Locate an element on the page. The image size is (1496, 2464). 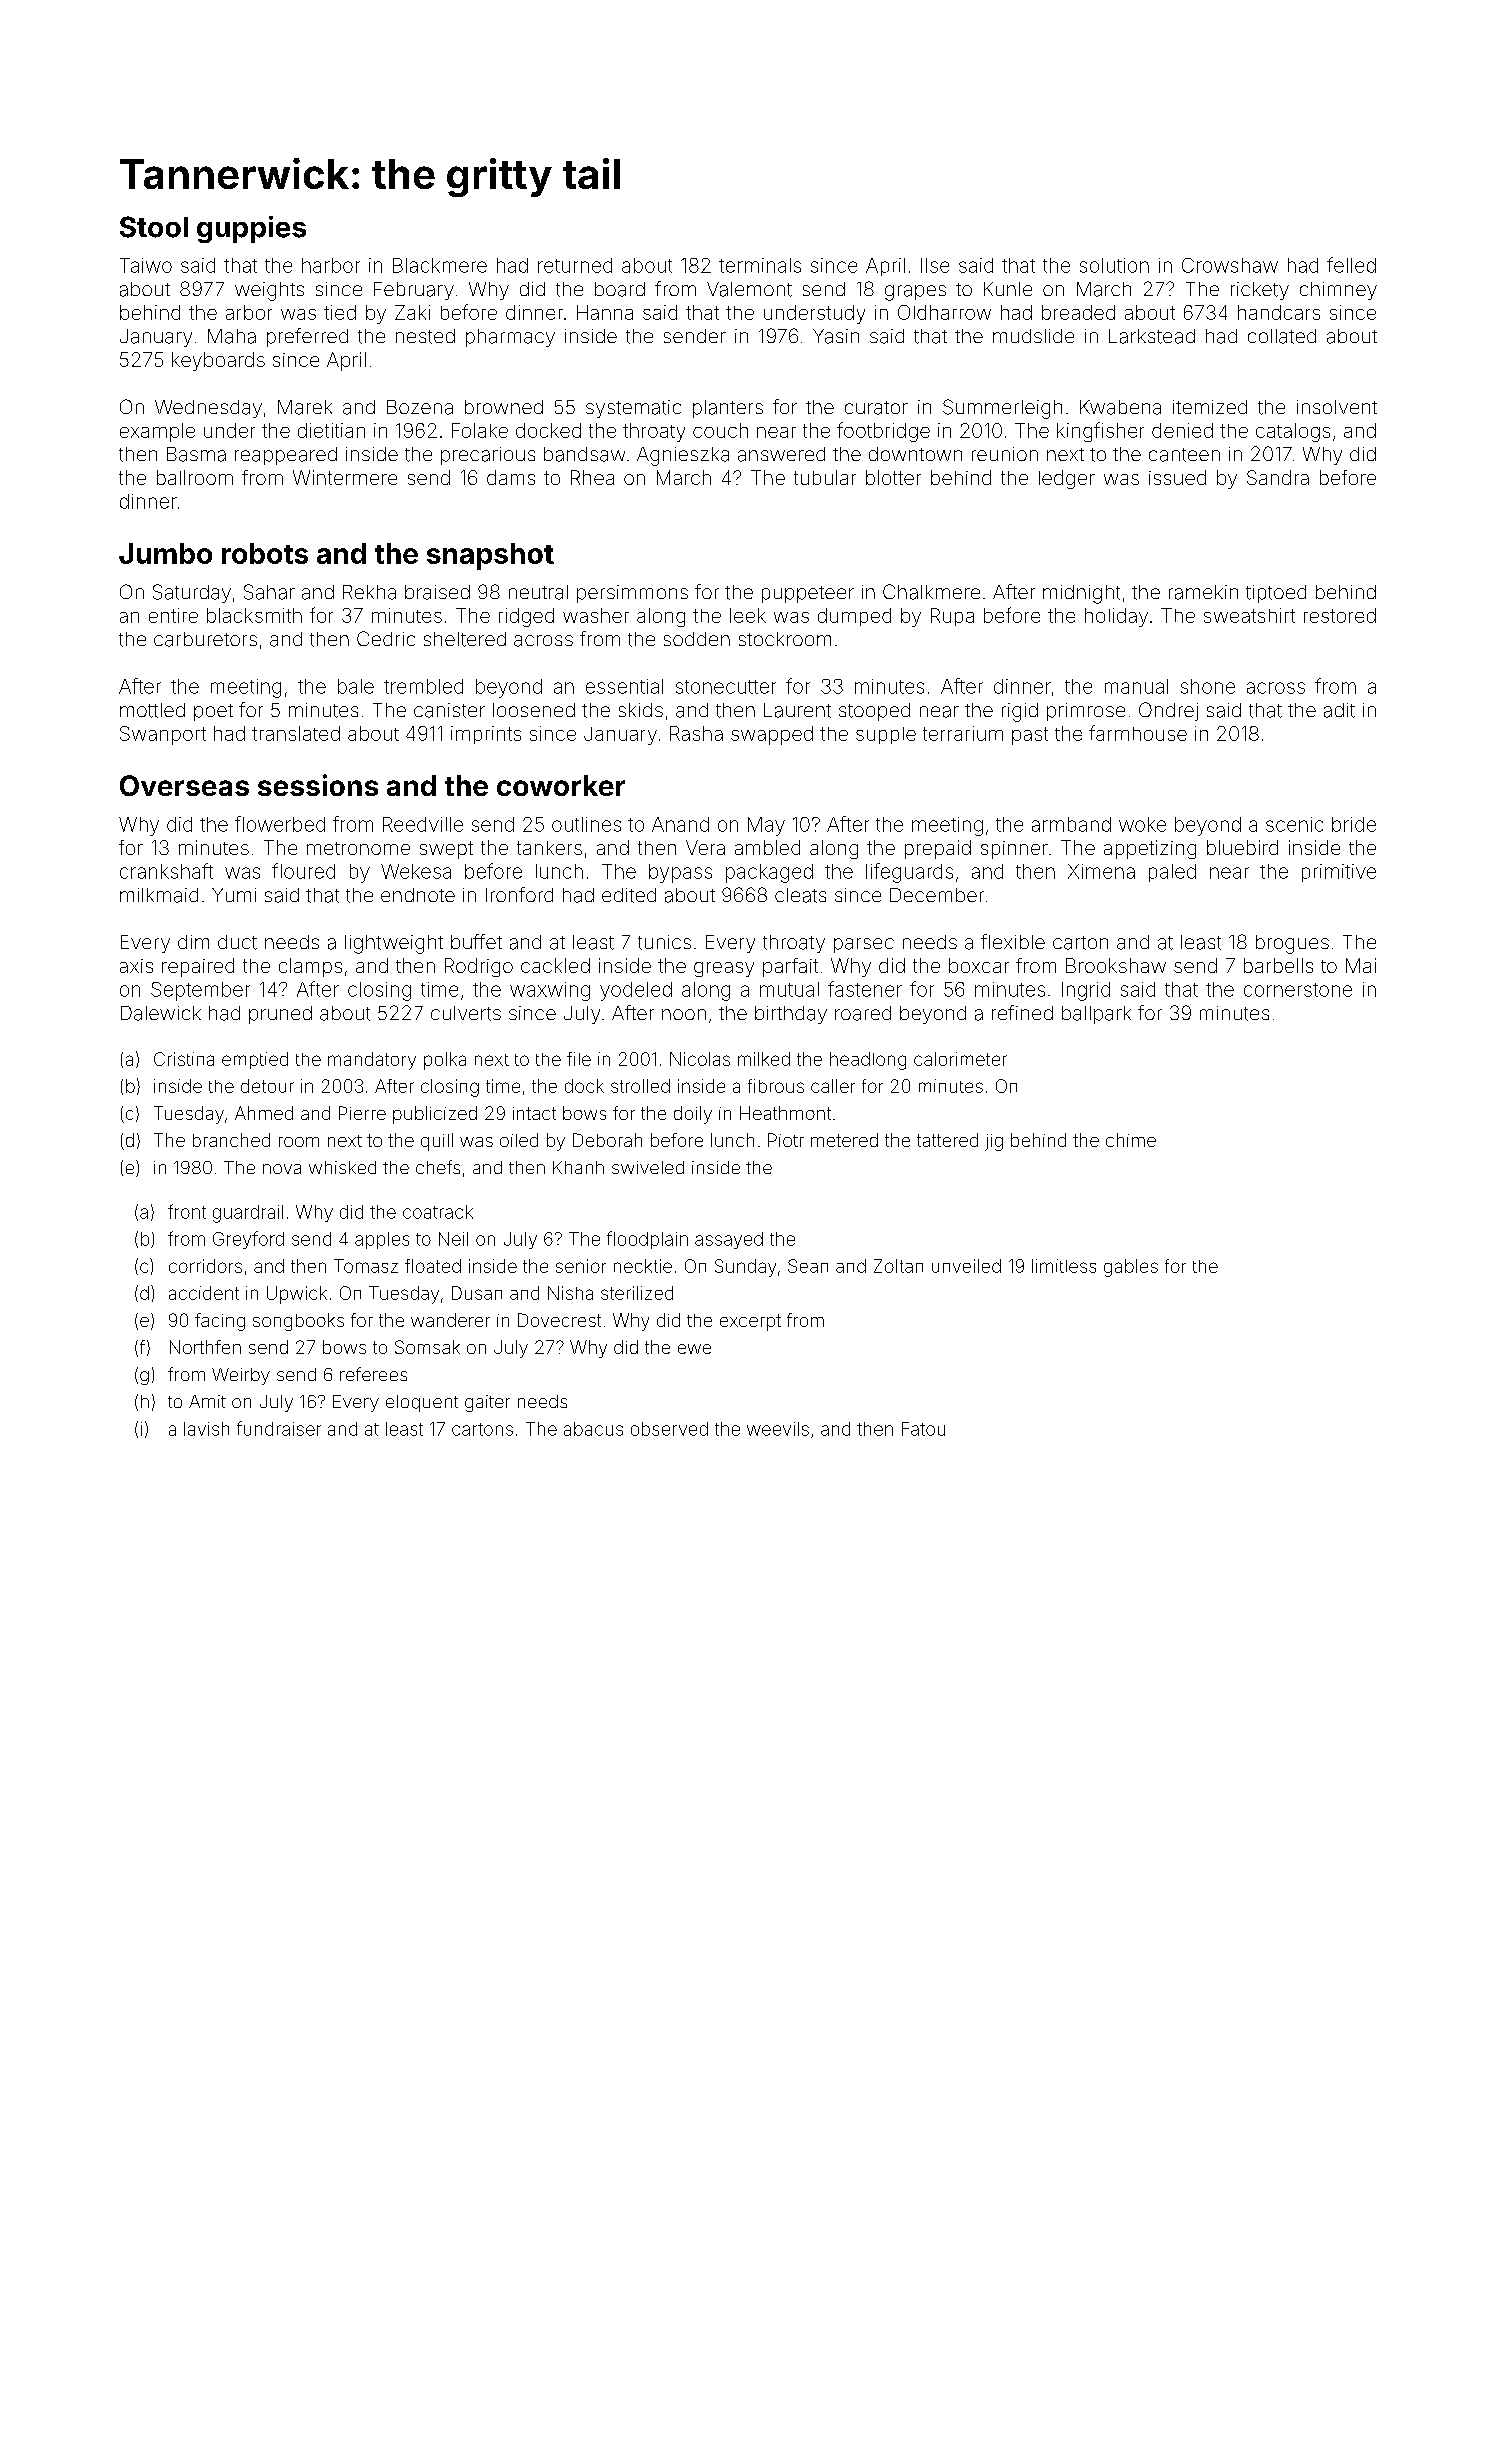
terminals is located at coordinates (760, 265).
